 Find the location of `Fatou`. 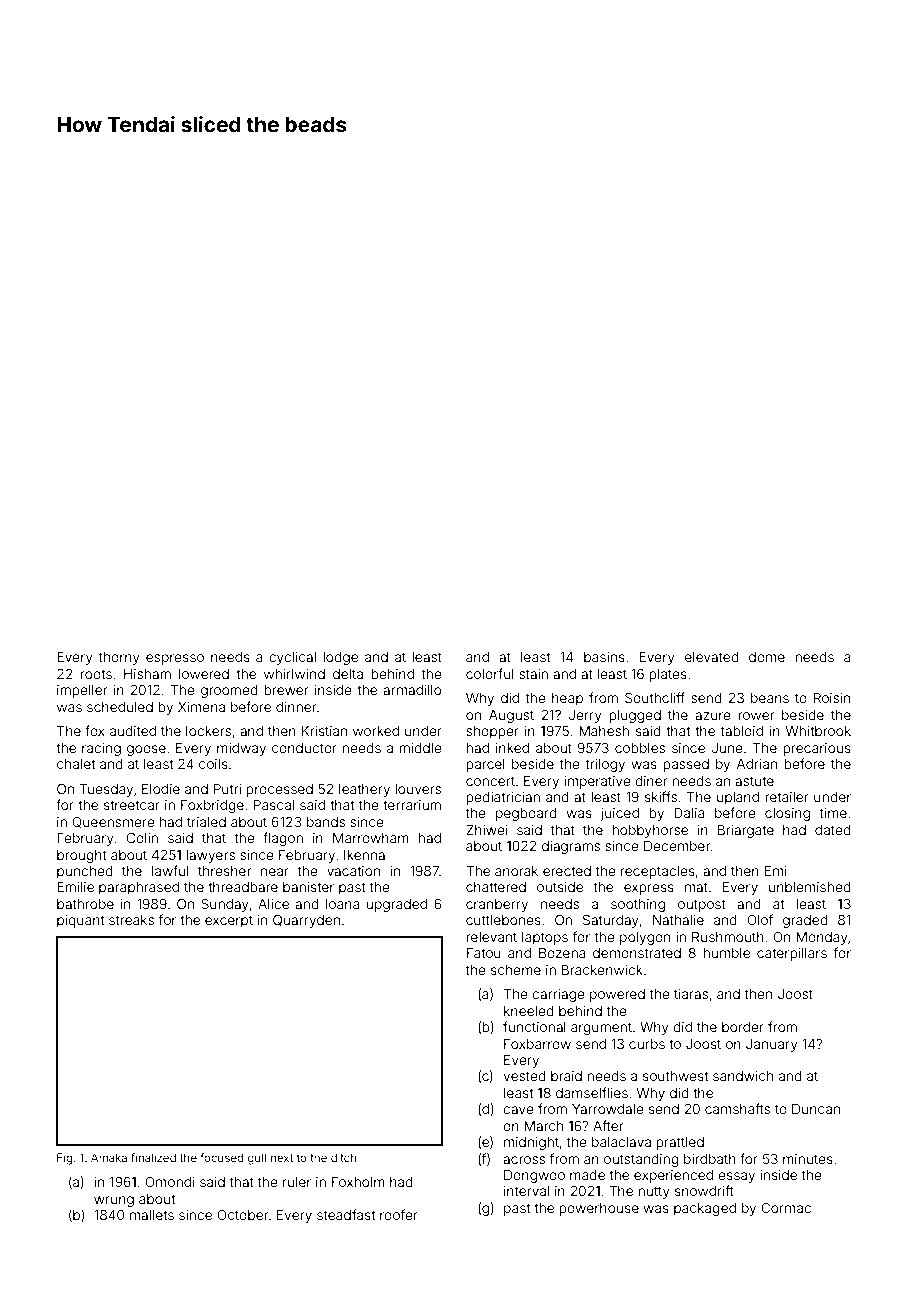

Fatou is located at coordinates (484, 953).
